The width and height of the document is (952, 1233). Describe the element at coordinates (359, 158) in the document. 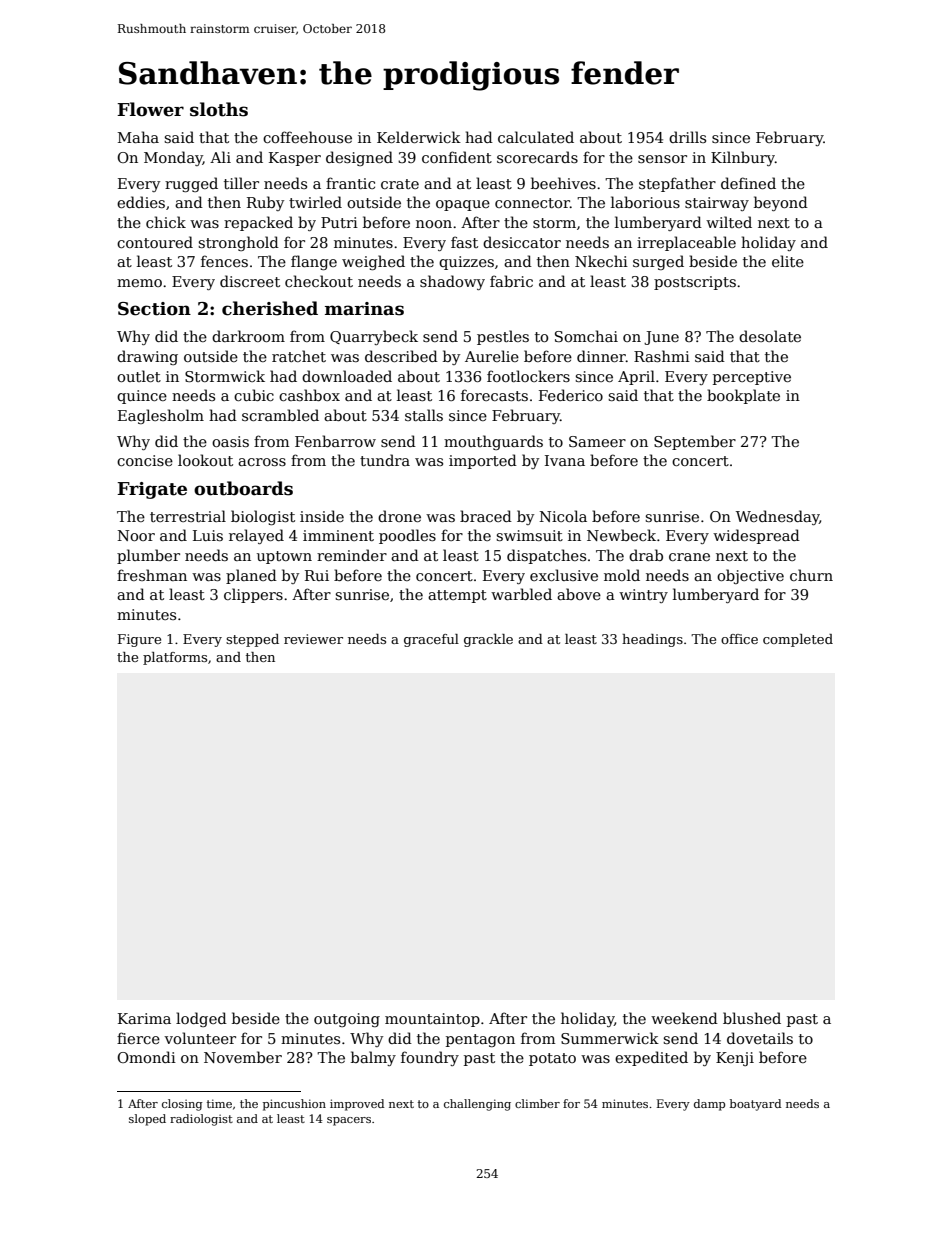

I see `designed` at that location.
